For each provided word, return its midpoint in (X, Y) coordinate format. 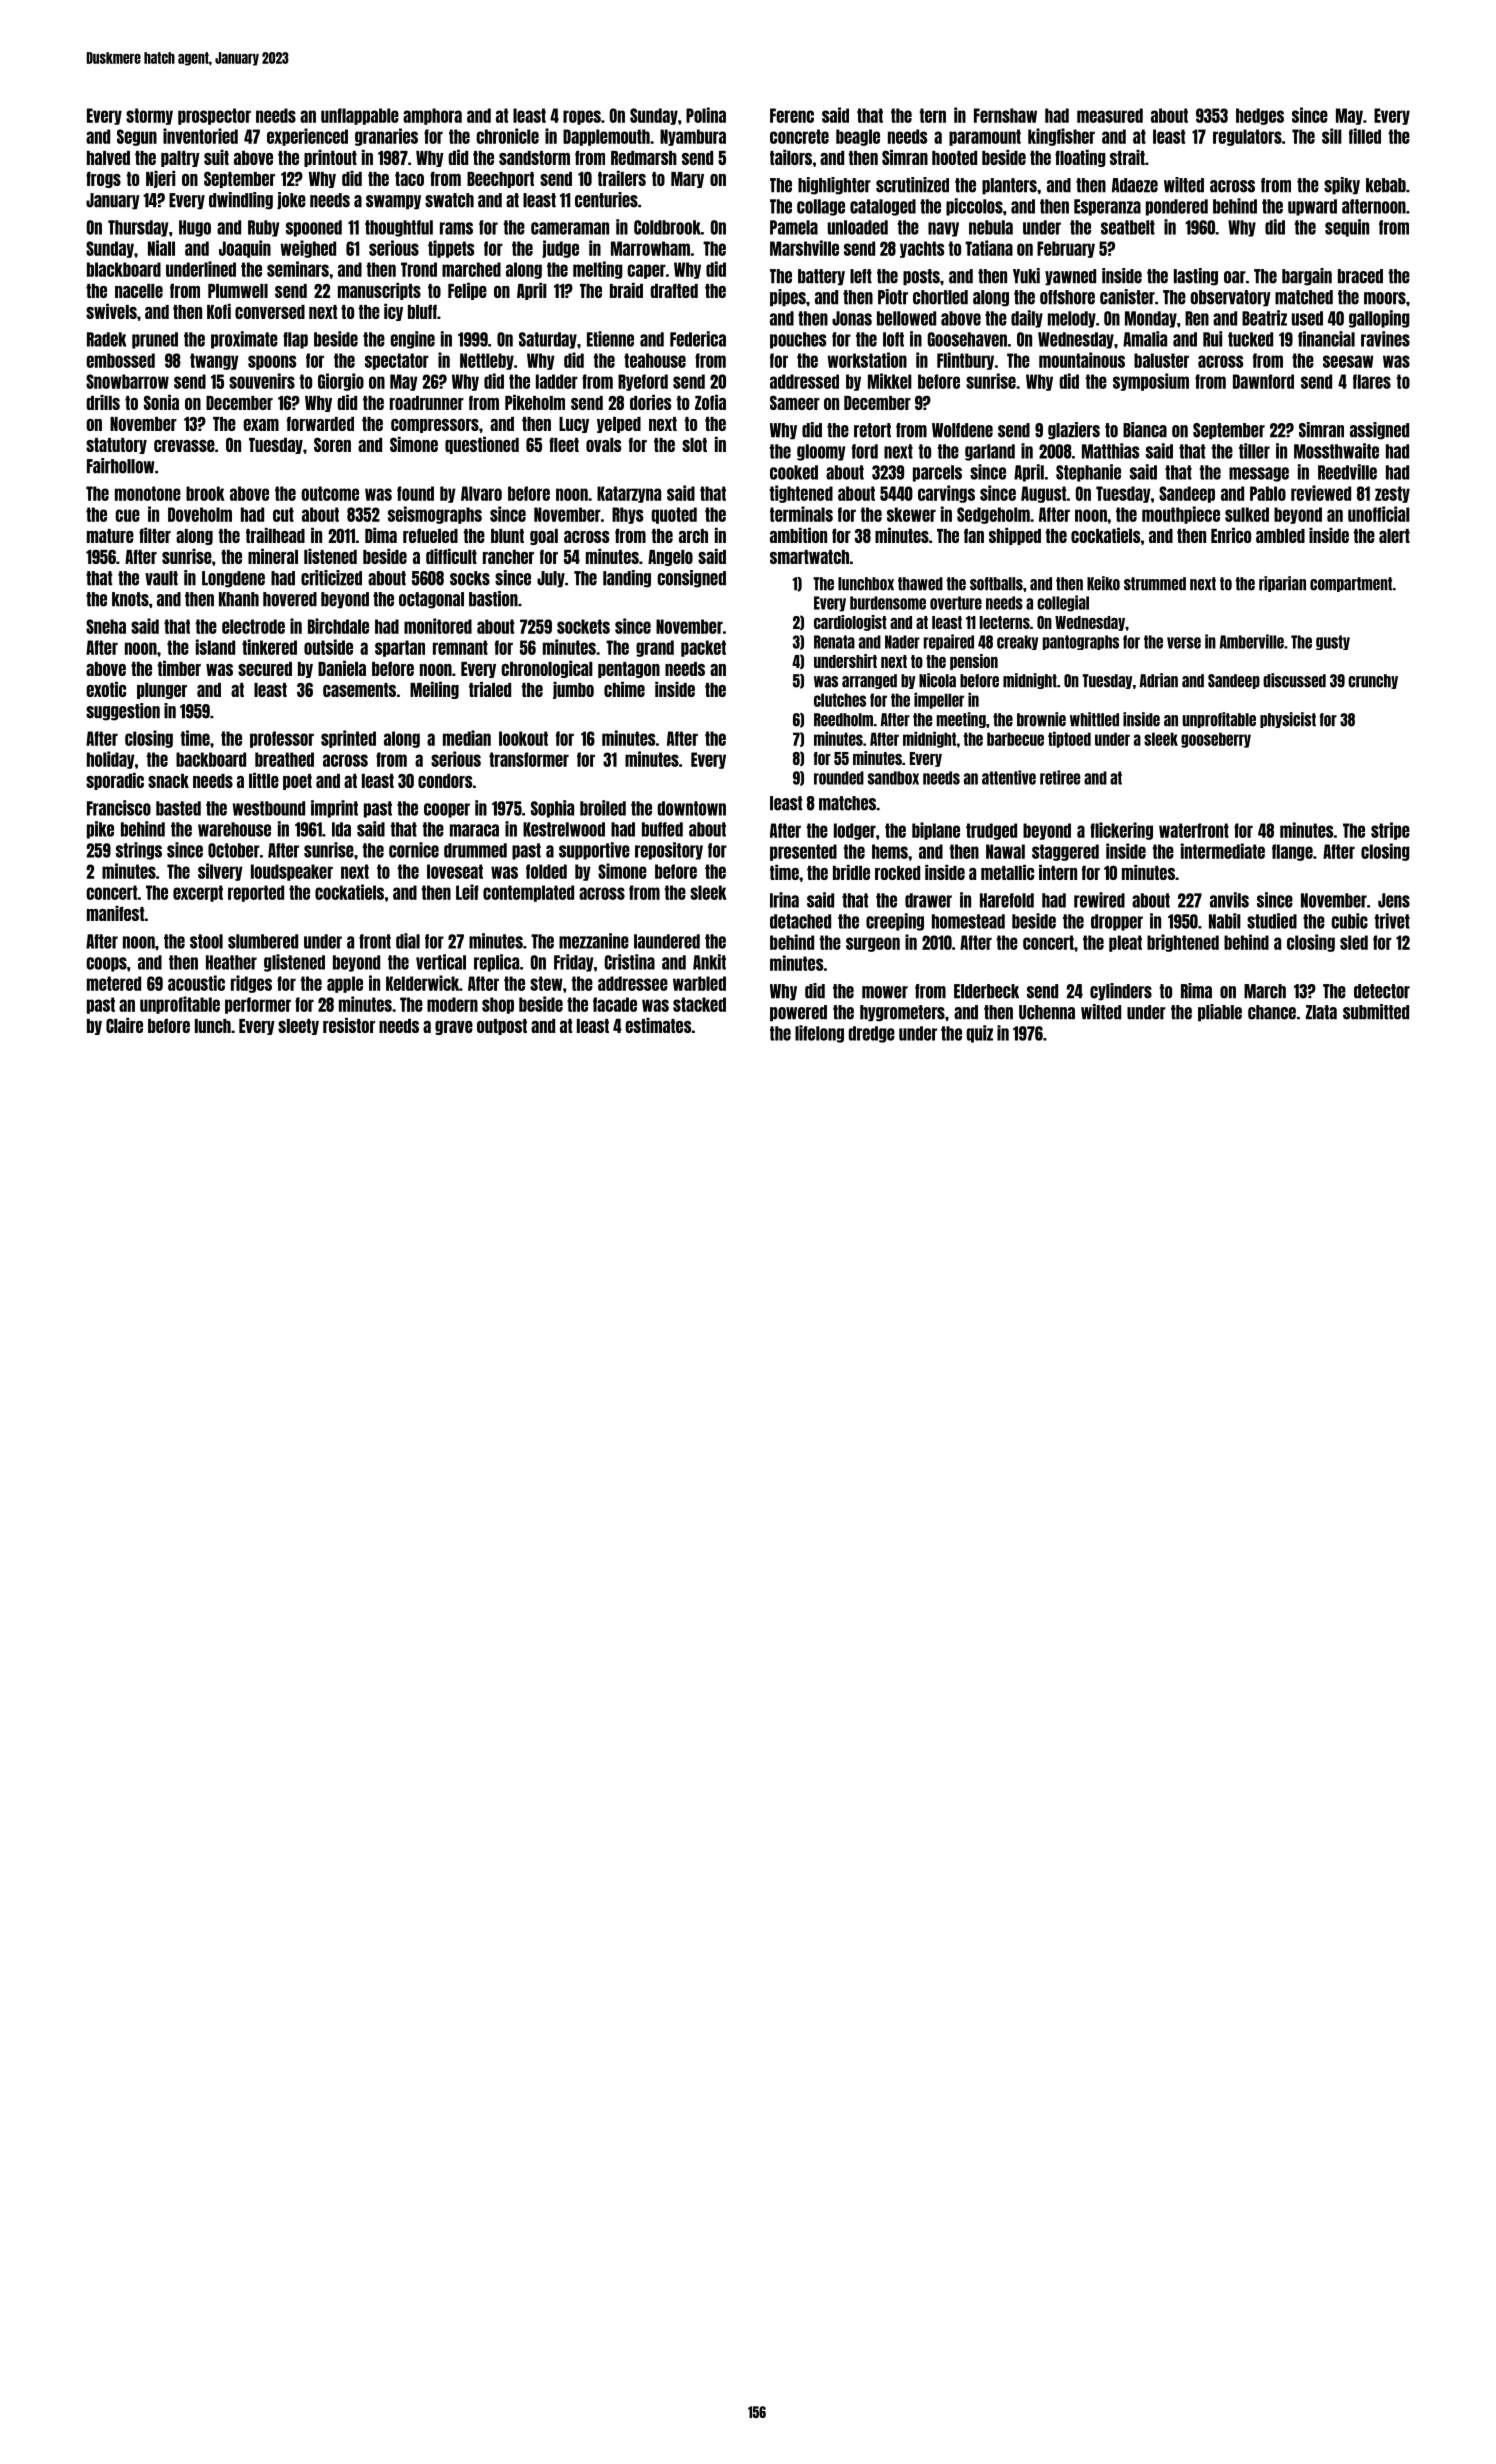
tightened (801, 494)
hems (890, 851)
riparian (1282, 584)
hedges (1260, 116)
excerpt (198, 893)
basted (178, 808)
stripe (1390, 831)
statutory (116, 446)
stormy (149, 116)
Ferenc (792, 115)
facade (615, 1004)
